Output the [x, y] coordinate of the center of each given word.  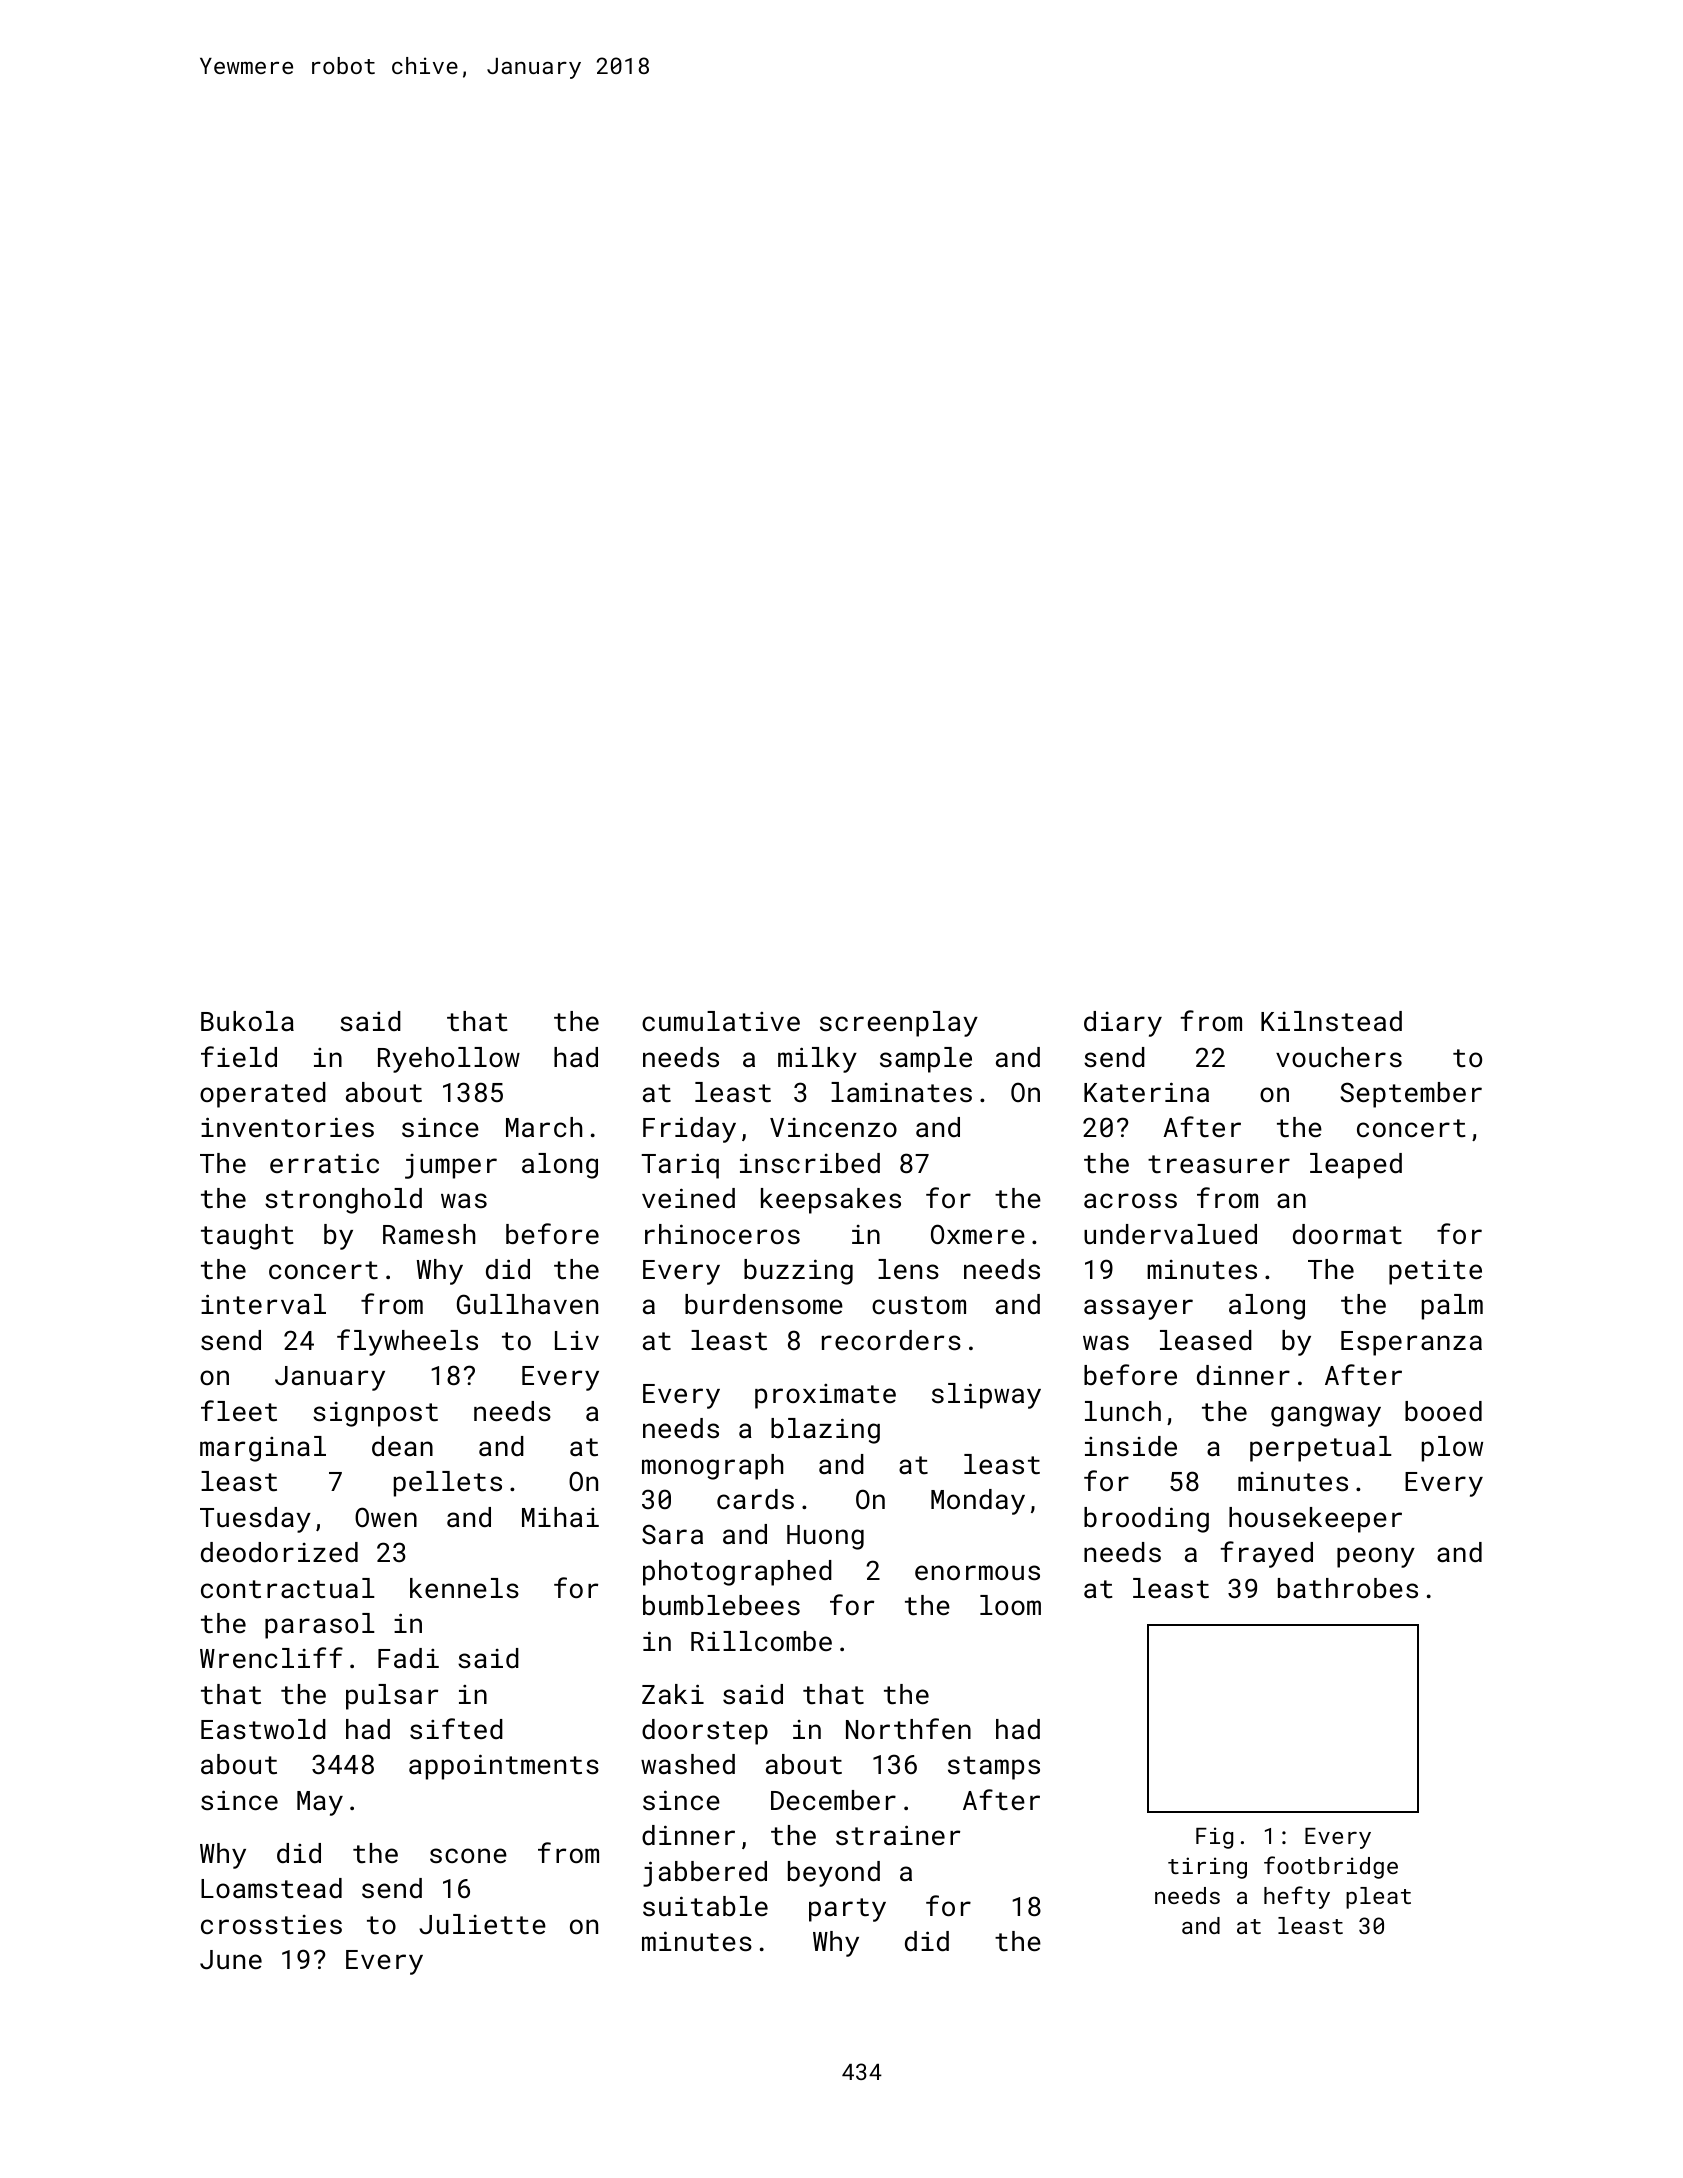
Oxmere [978, 1234]
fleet [239, 1411]
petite [1435, 1272]
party [847, 1910]
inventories [287, 1127]
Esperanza [1411, 1343]
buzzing [798, 1272]
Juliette [482, 1924]
